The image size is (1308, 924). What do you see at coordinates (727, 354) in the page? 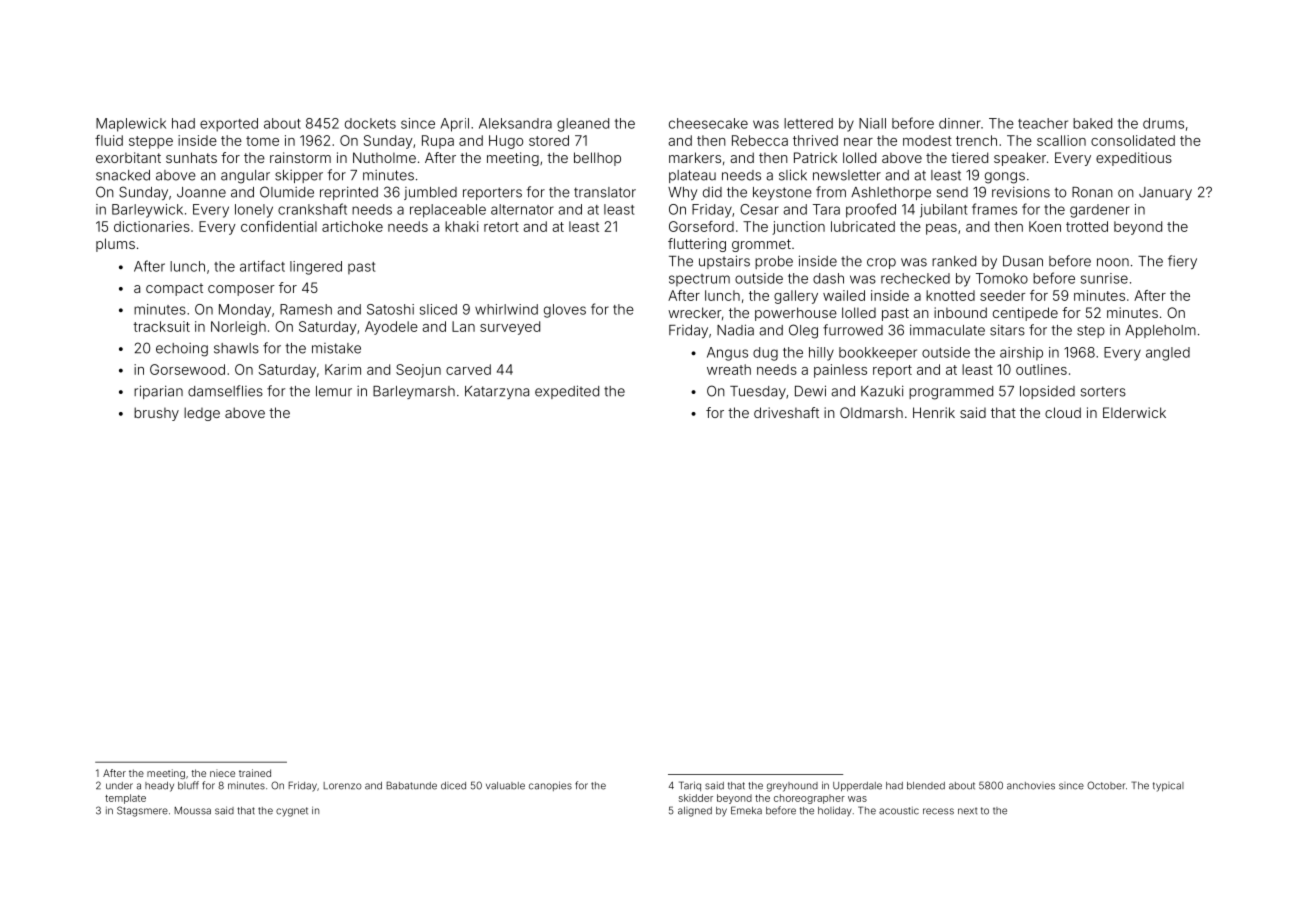
I see `Angus` at bounding box center [727, 354].
